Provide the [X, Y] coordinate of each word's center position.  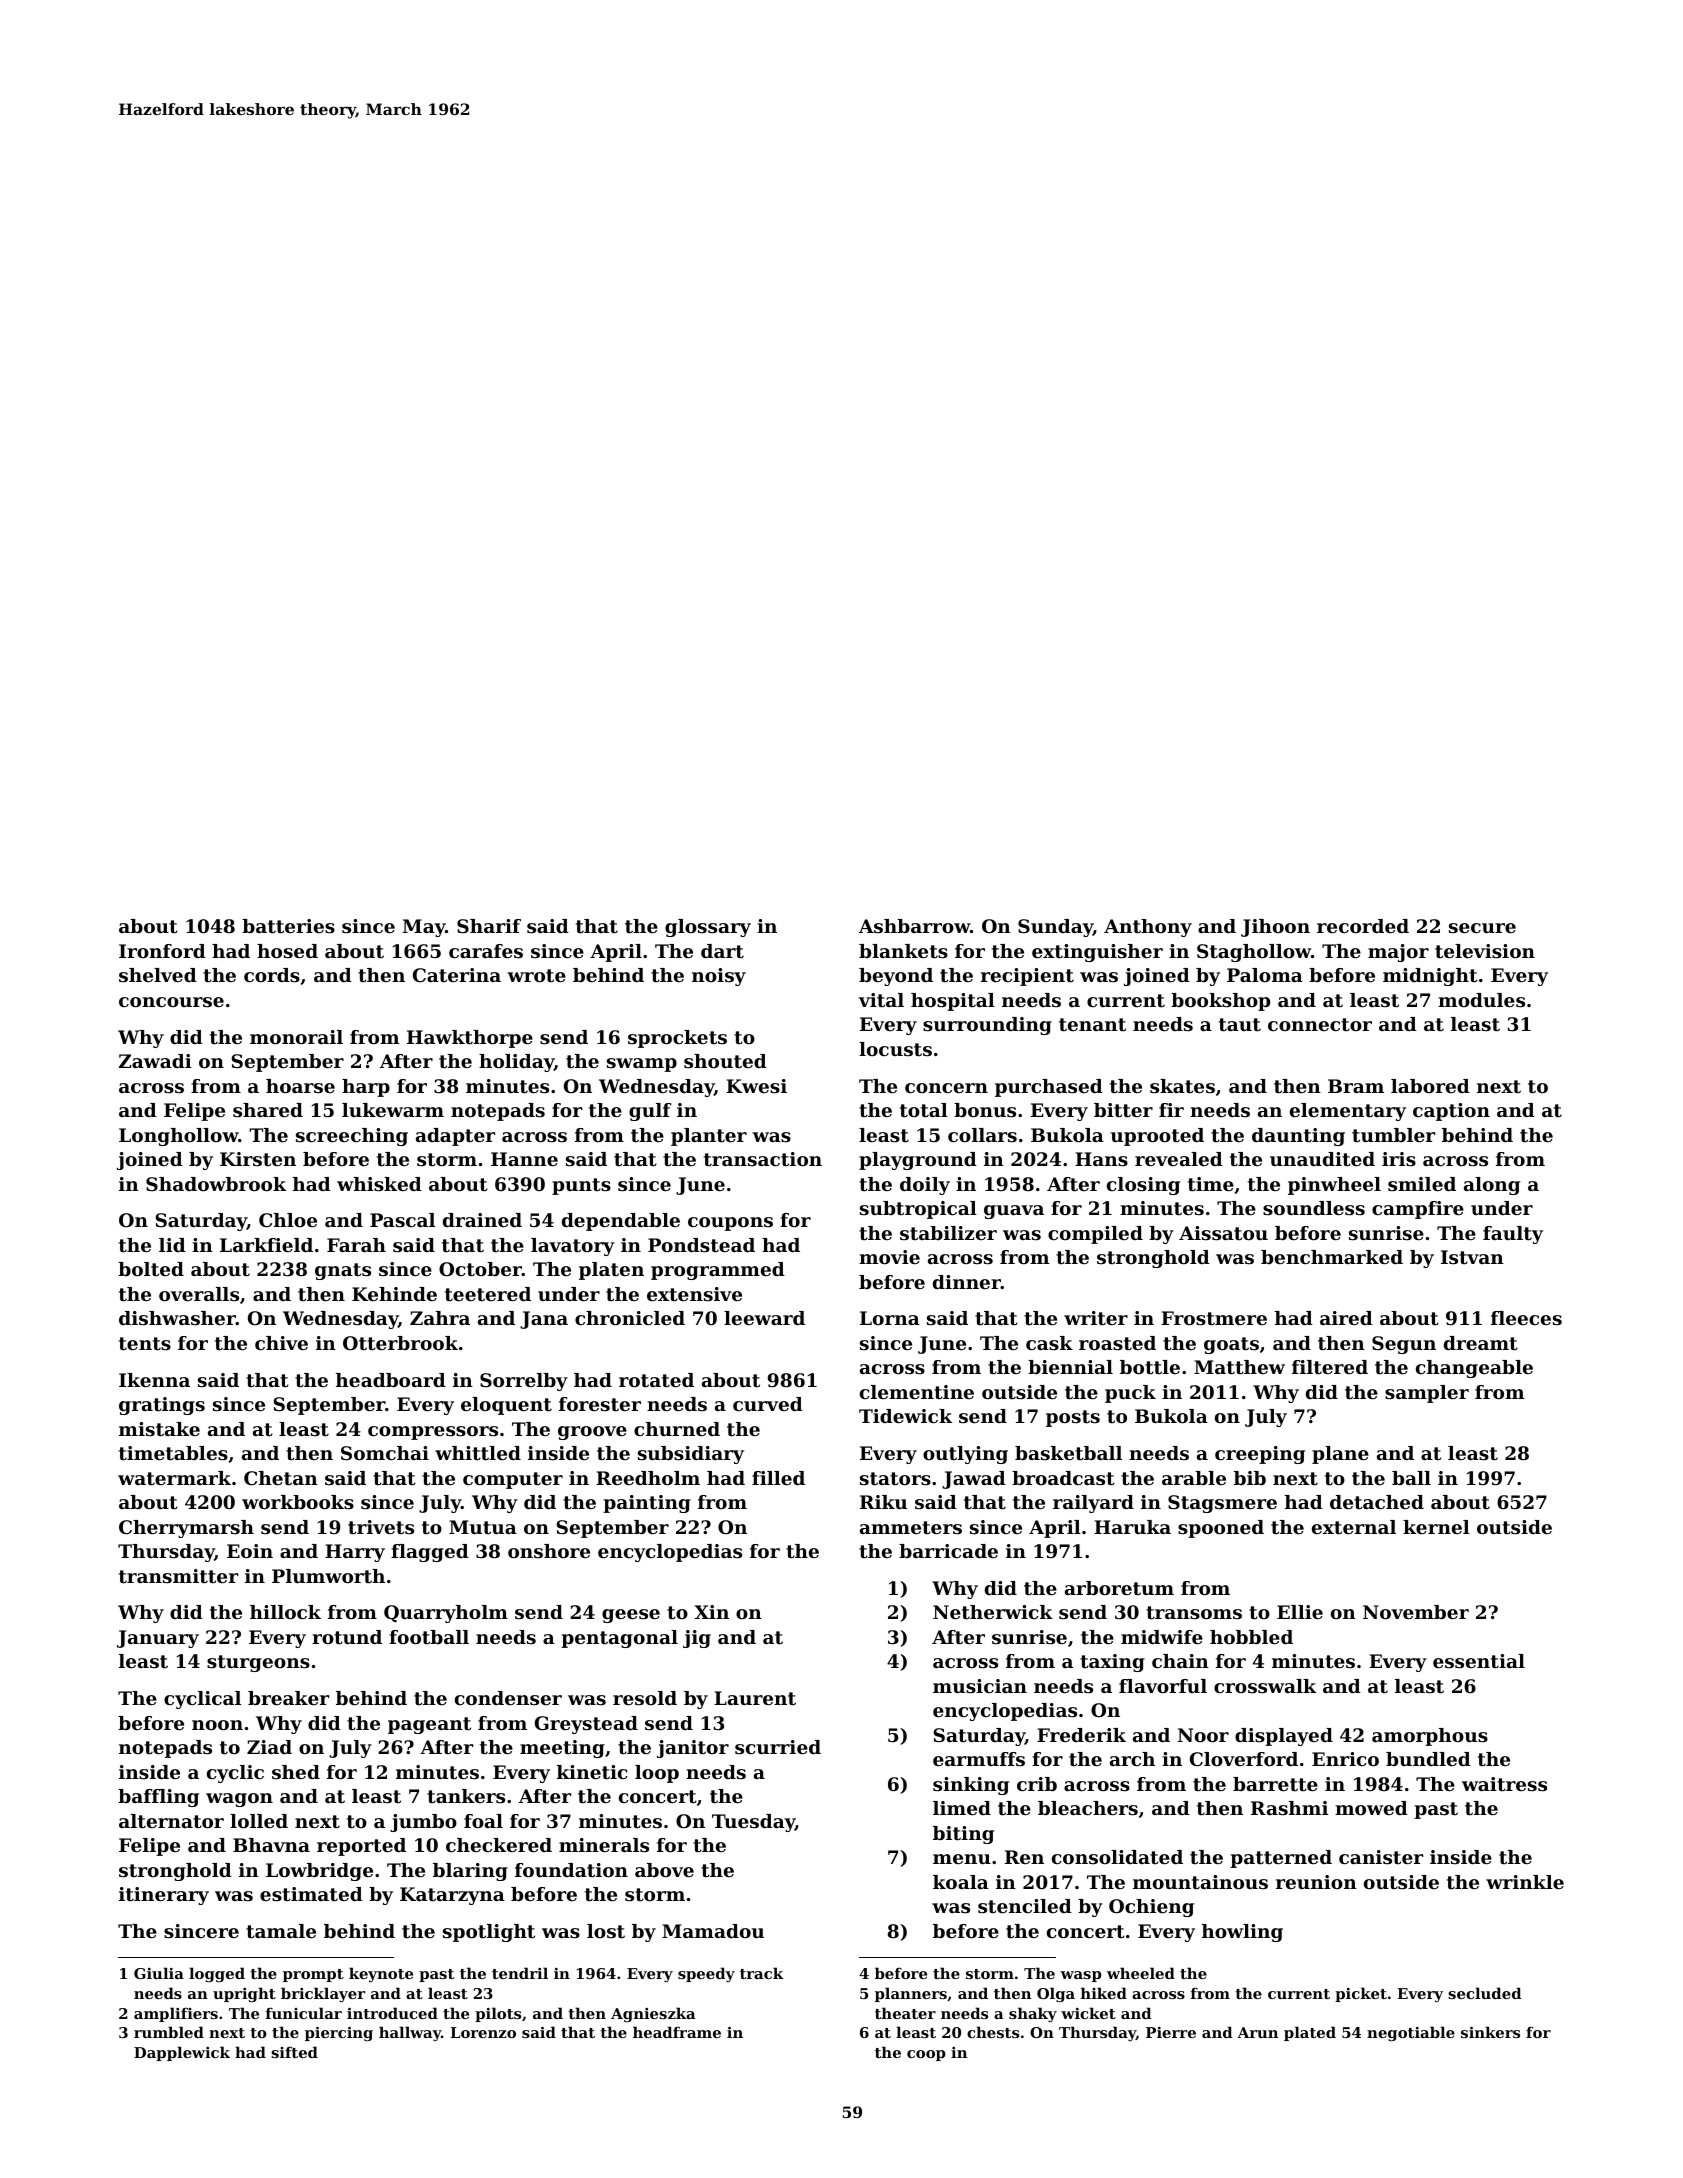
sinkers [1490, 2032]
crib [1037, 1784]
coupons [730, 1224]
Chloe [288, 1220]
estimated [311, 1894]
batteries [288, 926]
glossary [708, 928]
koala [961, 1882]
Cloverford [1244, 1759]
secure [1482, 928]
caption [1451, 1112]
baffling [158, 1798]
